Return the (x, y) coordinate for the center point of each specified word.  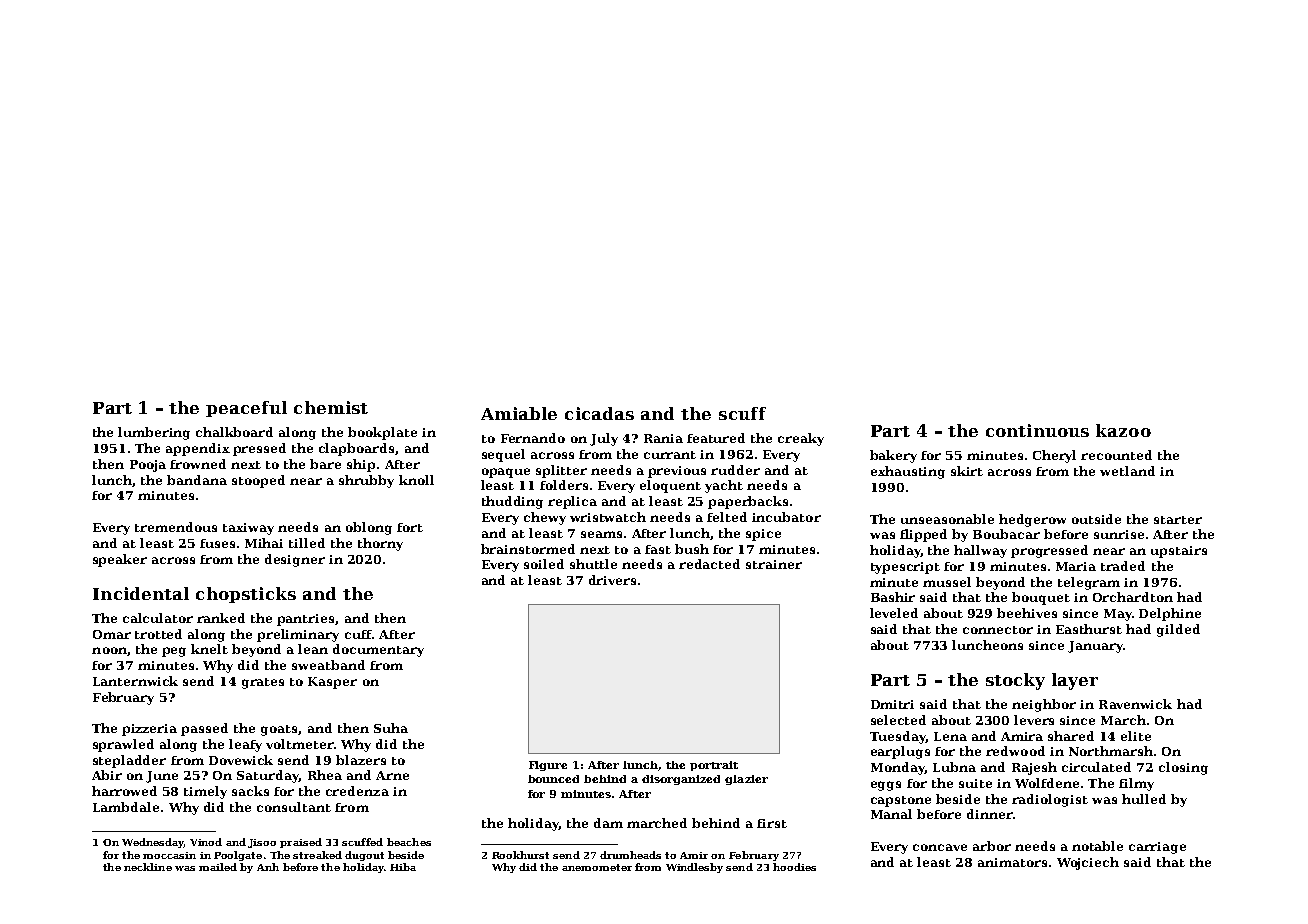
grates (263, 683)
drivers (612, 580)
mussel (947, 582)
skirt (967, 471)
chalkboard (234, 432)
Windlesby (694, 868)
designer (295, 560)
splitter (561, 471)
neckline (148, 867)
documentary (378, 650)
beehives (1027, 613)
